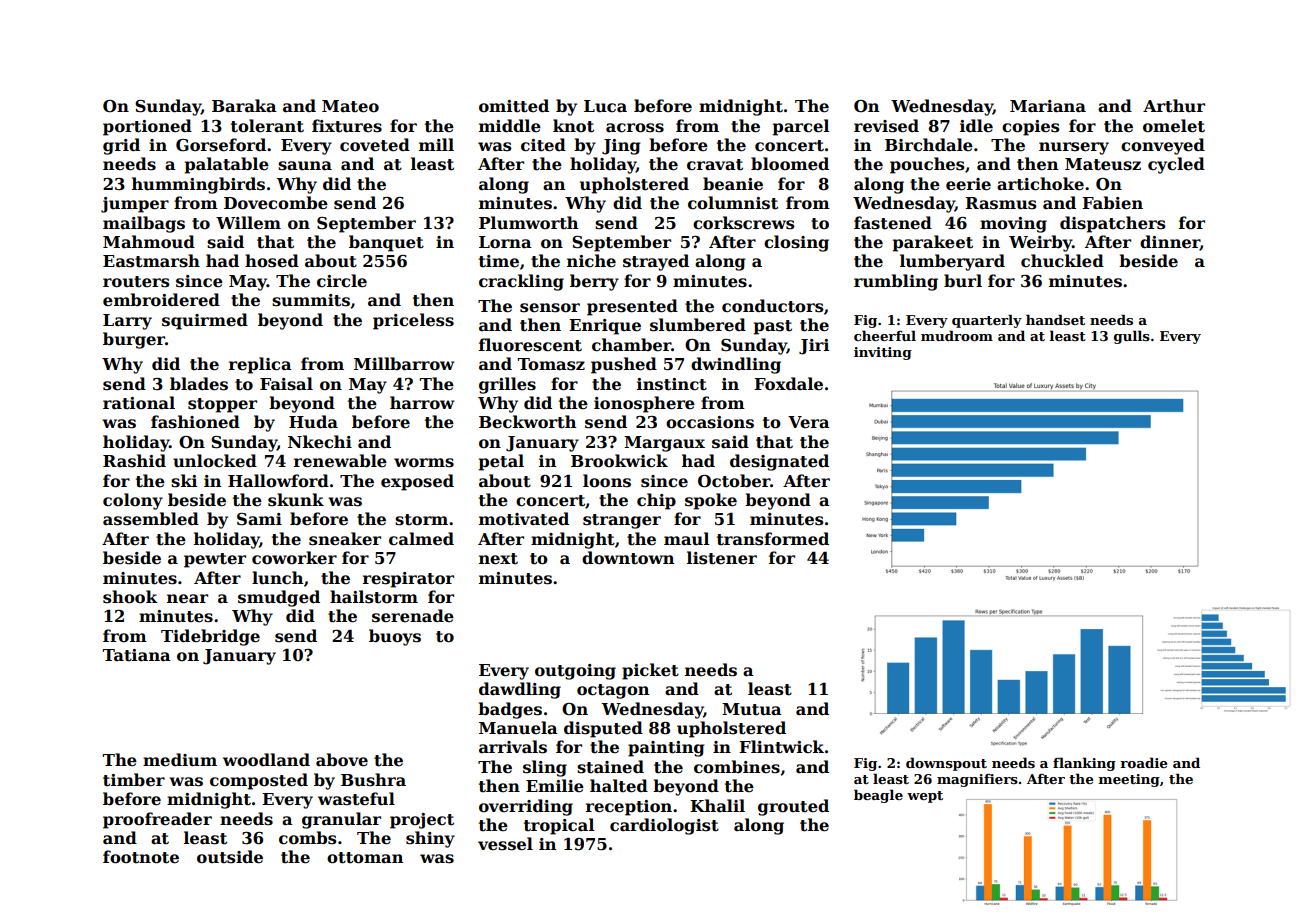 The width and height of the page is (1308, 924). Describe the element at coordinates (505, 242) in the page. I see `Lorna` at that location.
